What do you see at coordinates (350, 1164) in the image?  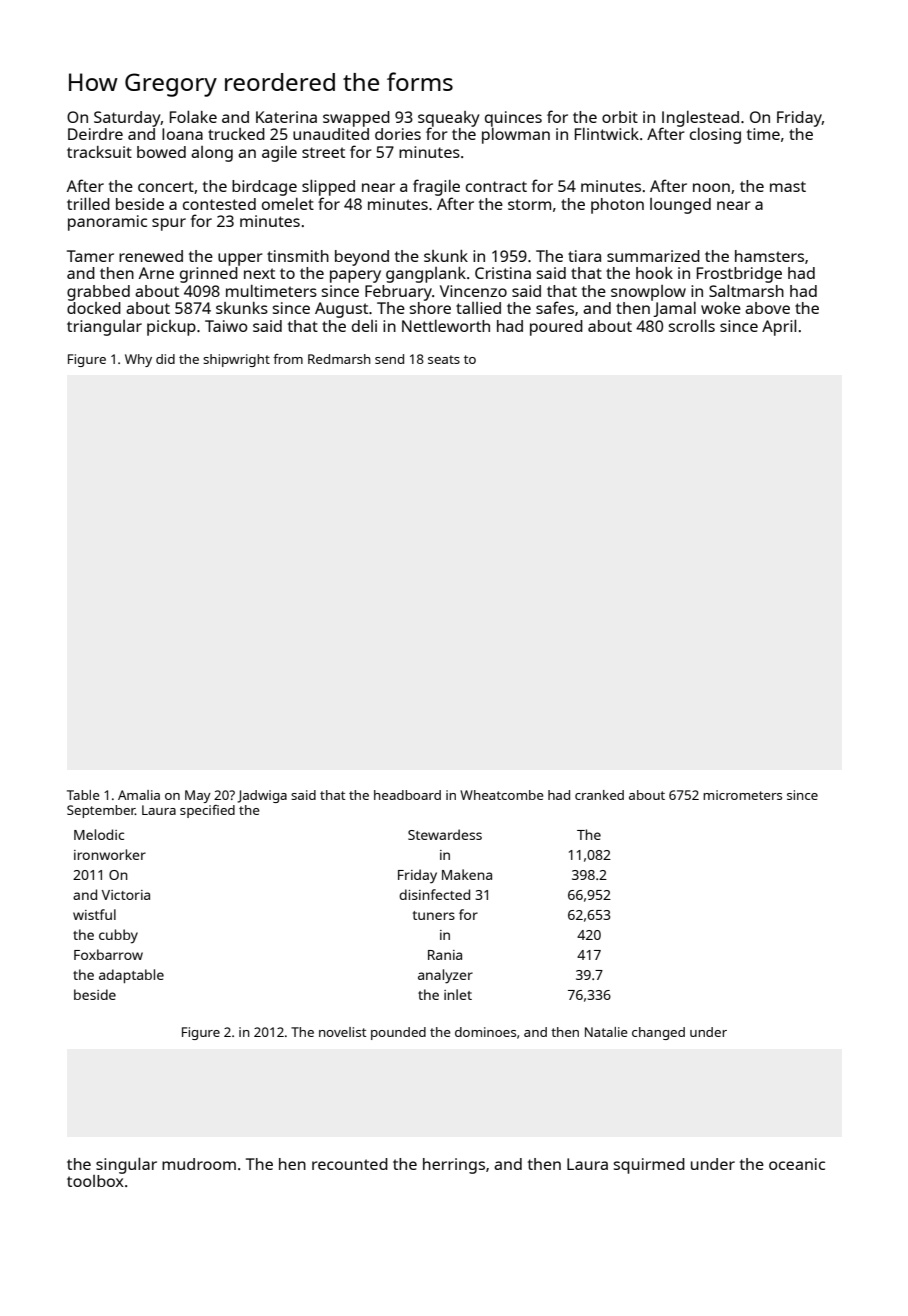 I see `recounted` at bounding box center [350, 1164].
